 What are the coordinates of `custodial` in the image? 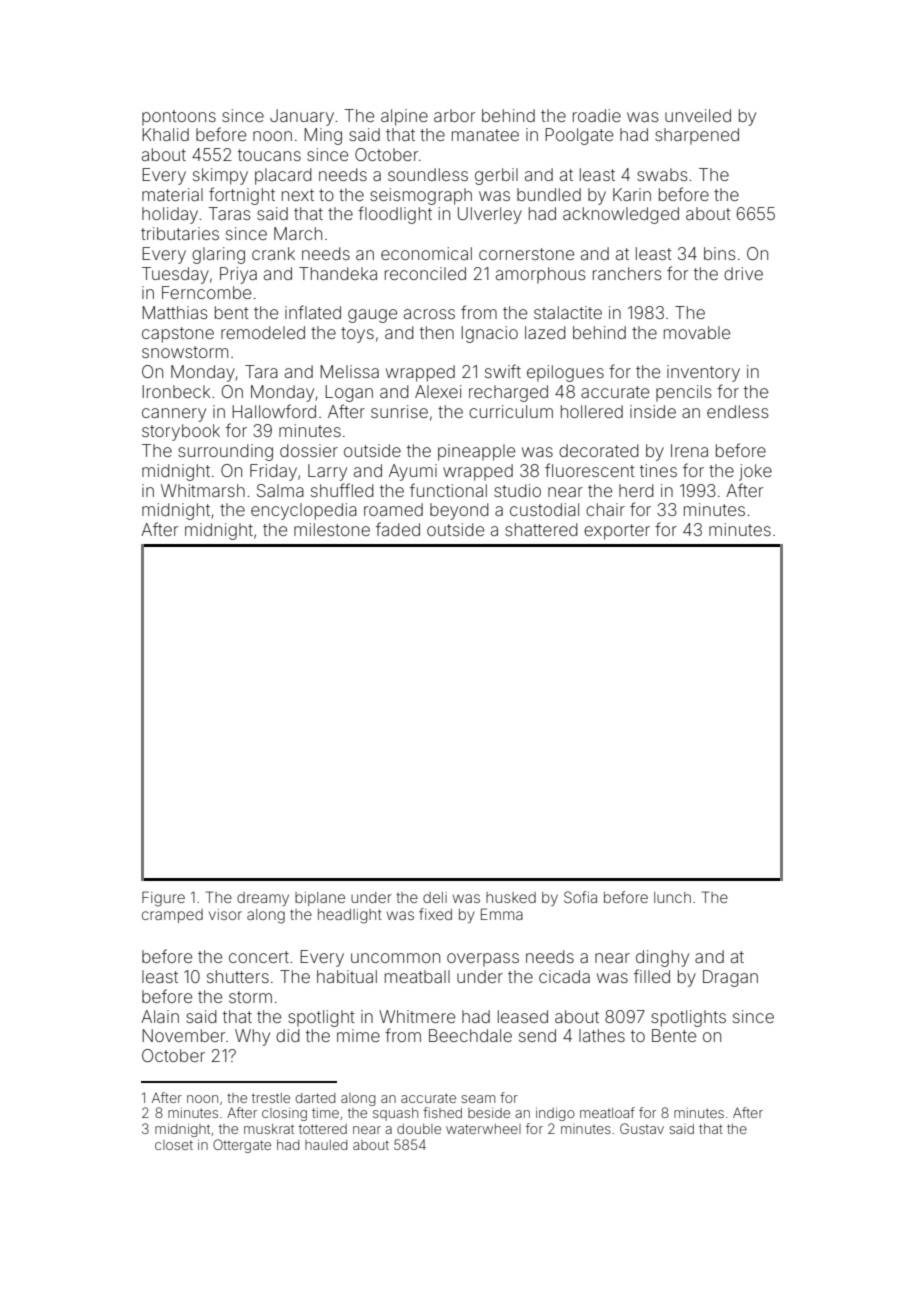 It's located at (544, 509).
